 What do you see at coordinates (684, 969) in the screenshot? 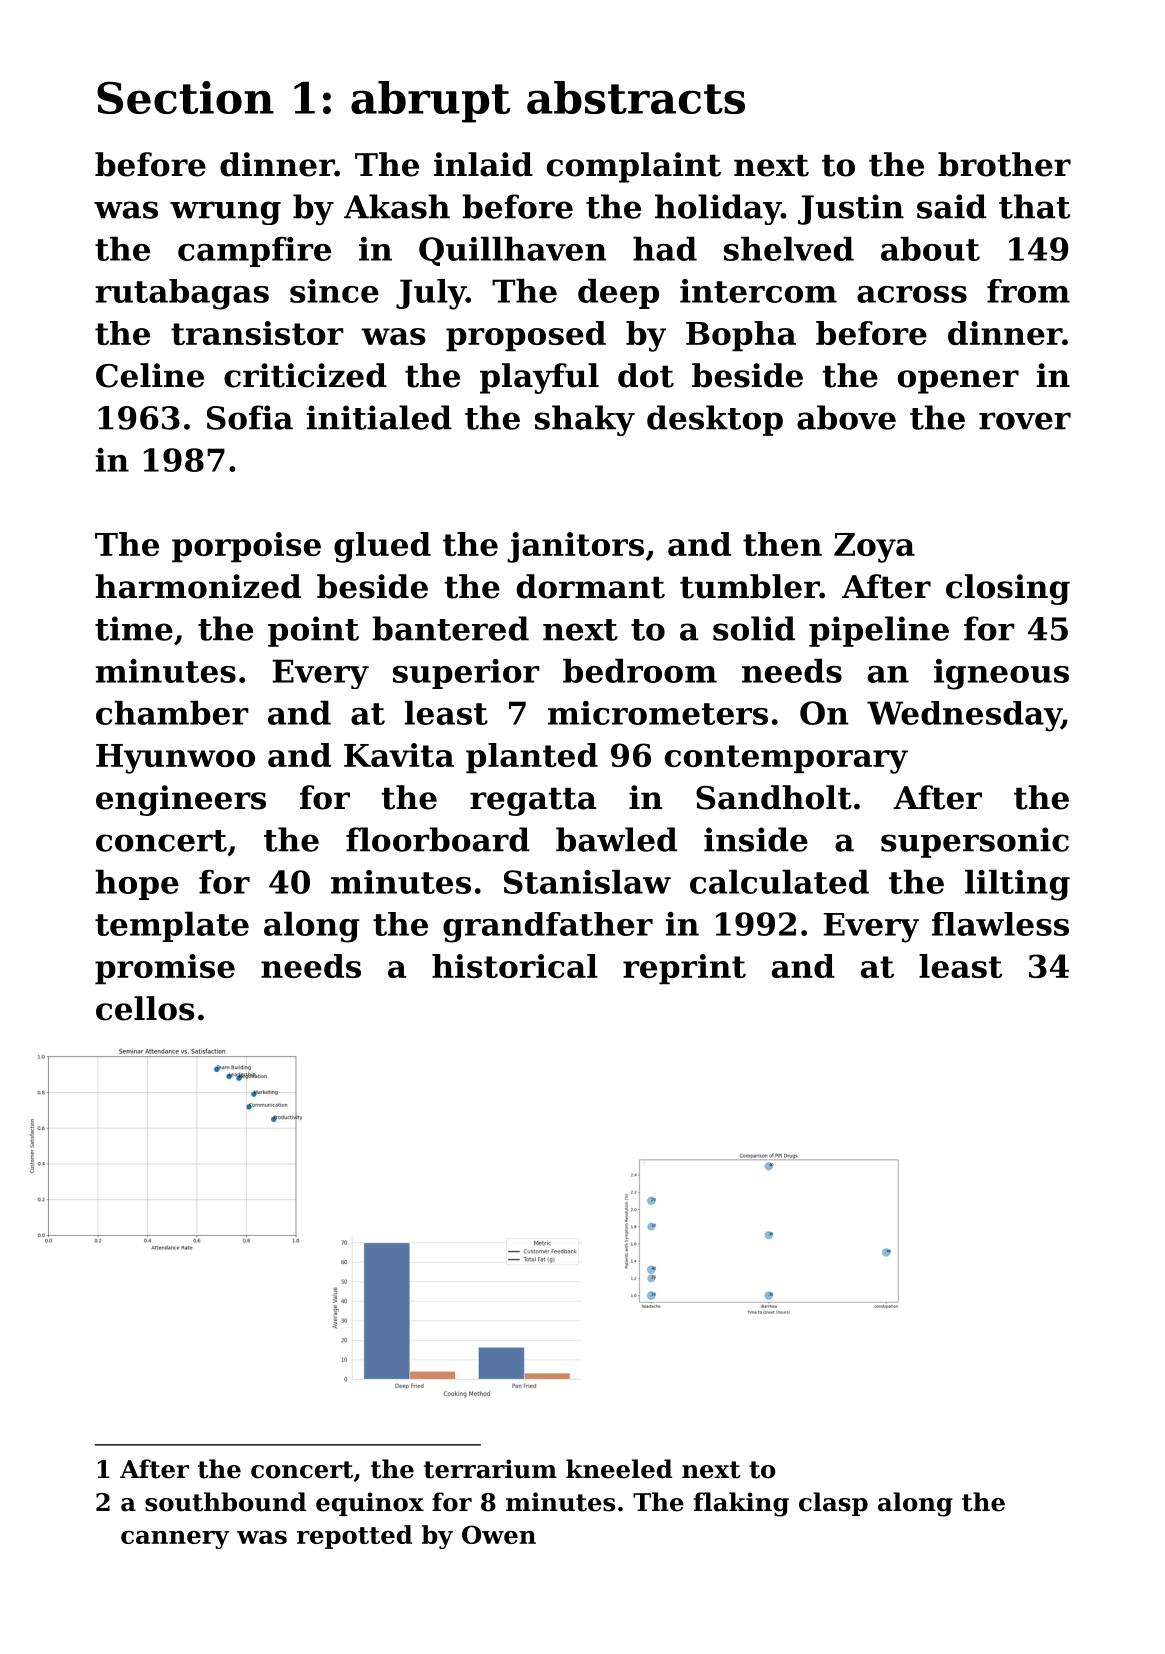
I see `reprint` at bounding box center [684, 969].
